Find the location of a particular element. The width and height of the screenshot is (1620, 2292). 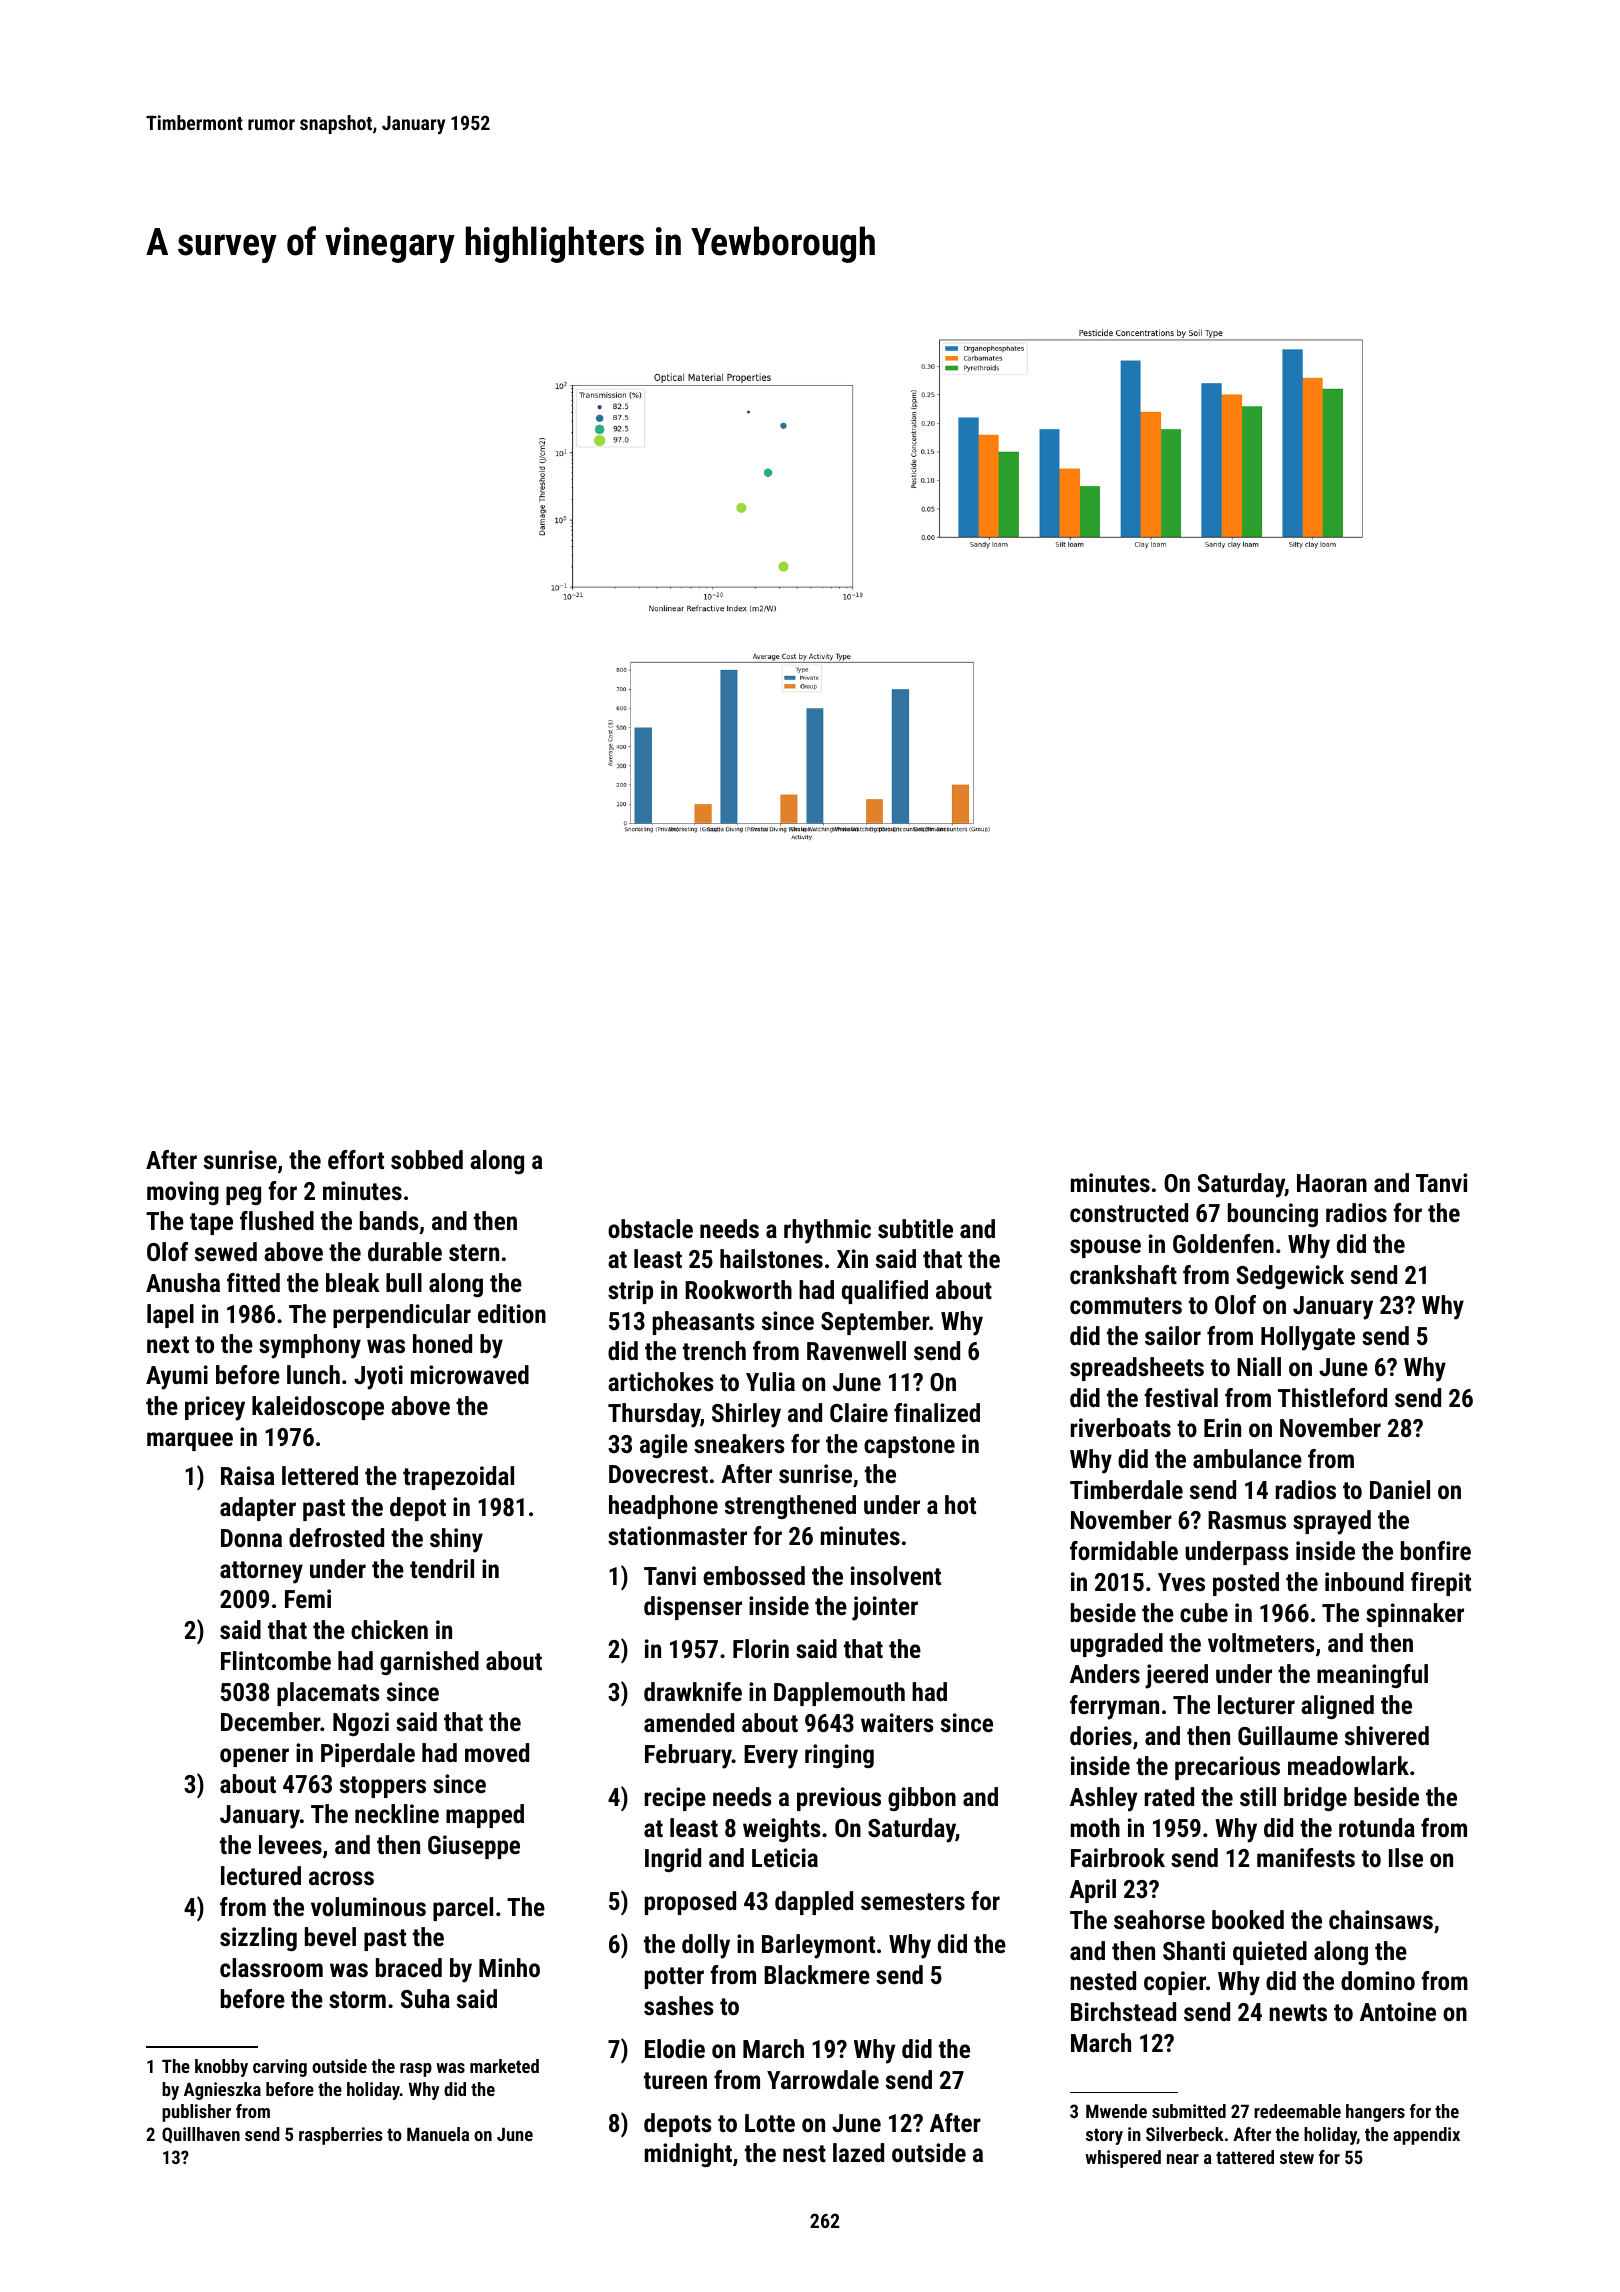

Ingrid is located at coordinates (673, 1860).
